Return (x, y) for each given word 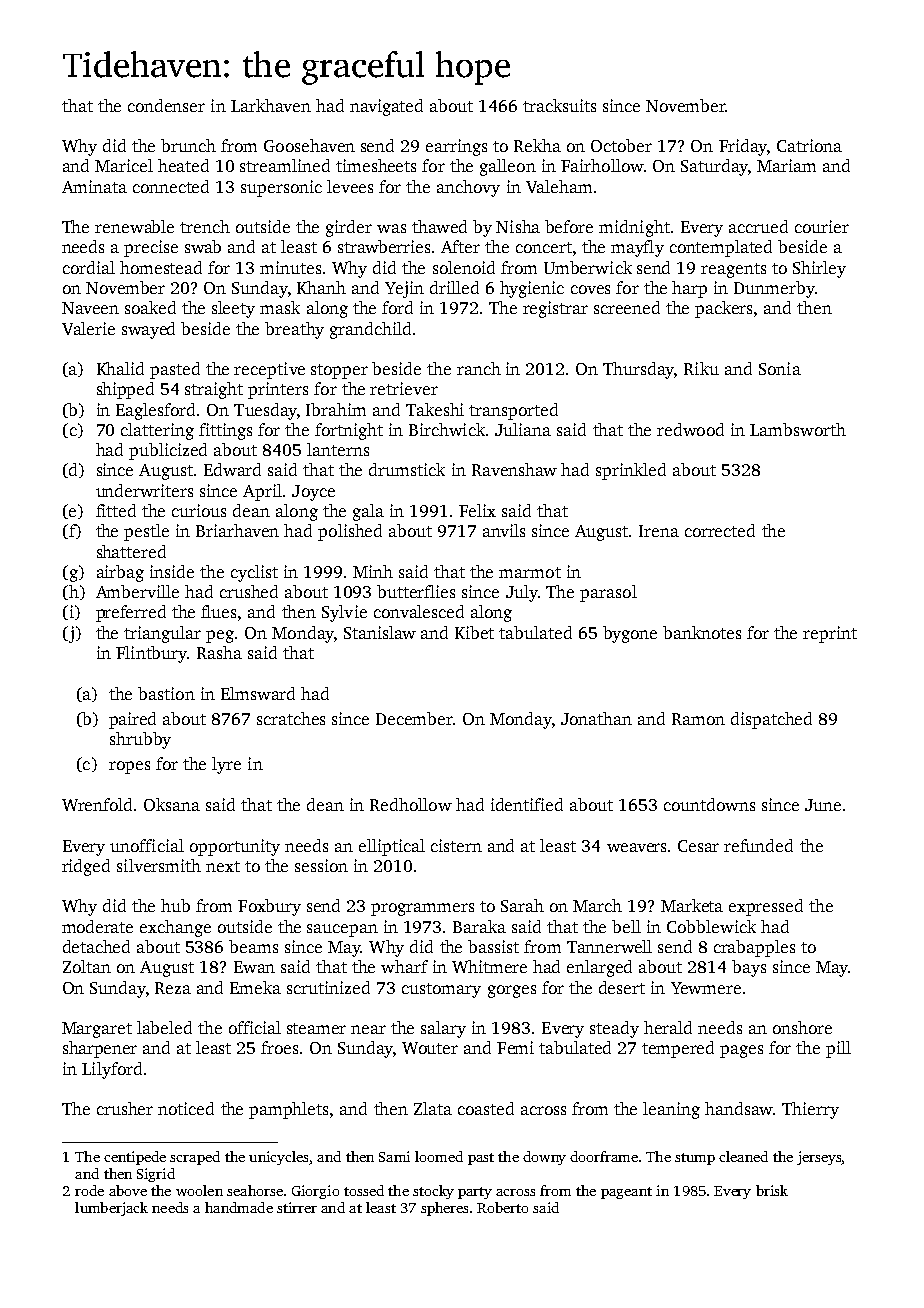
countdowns (709, 804)
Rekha (537, 145)
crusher (125, 1108)
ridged (86, 867)
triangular (162, 634)
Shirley (819, 269)
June (823, 805)
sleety (233, 309)
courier (822, 226)
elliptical (392, 847)
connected (171, 186)
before (569, 226)
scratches (291, 718)
